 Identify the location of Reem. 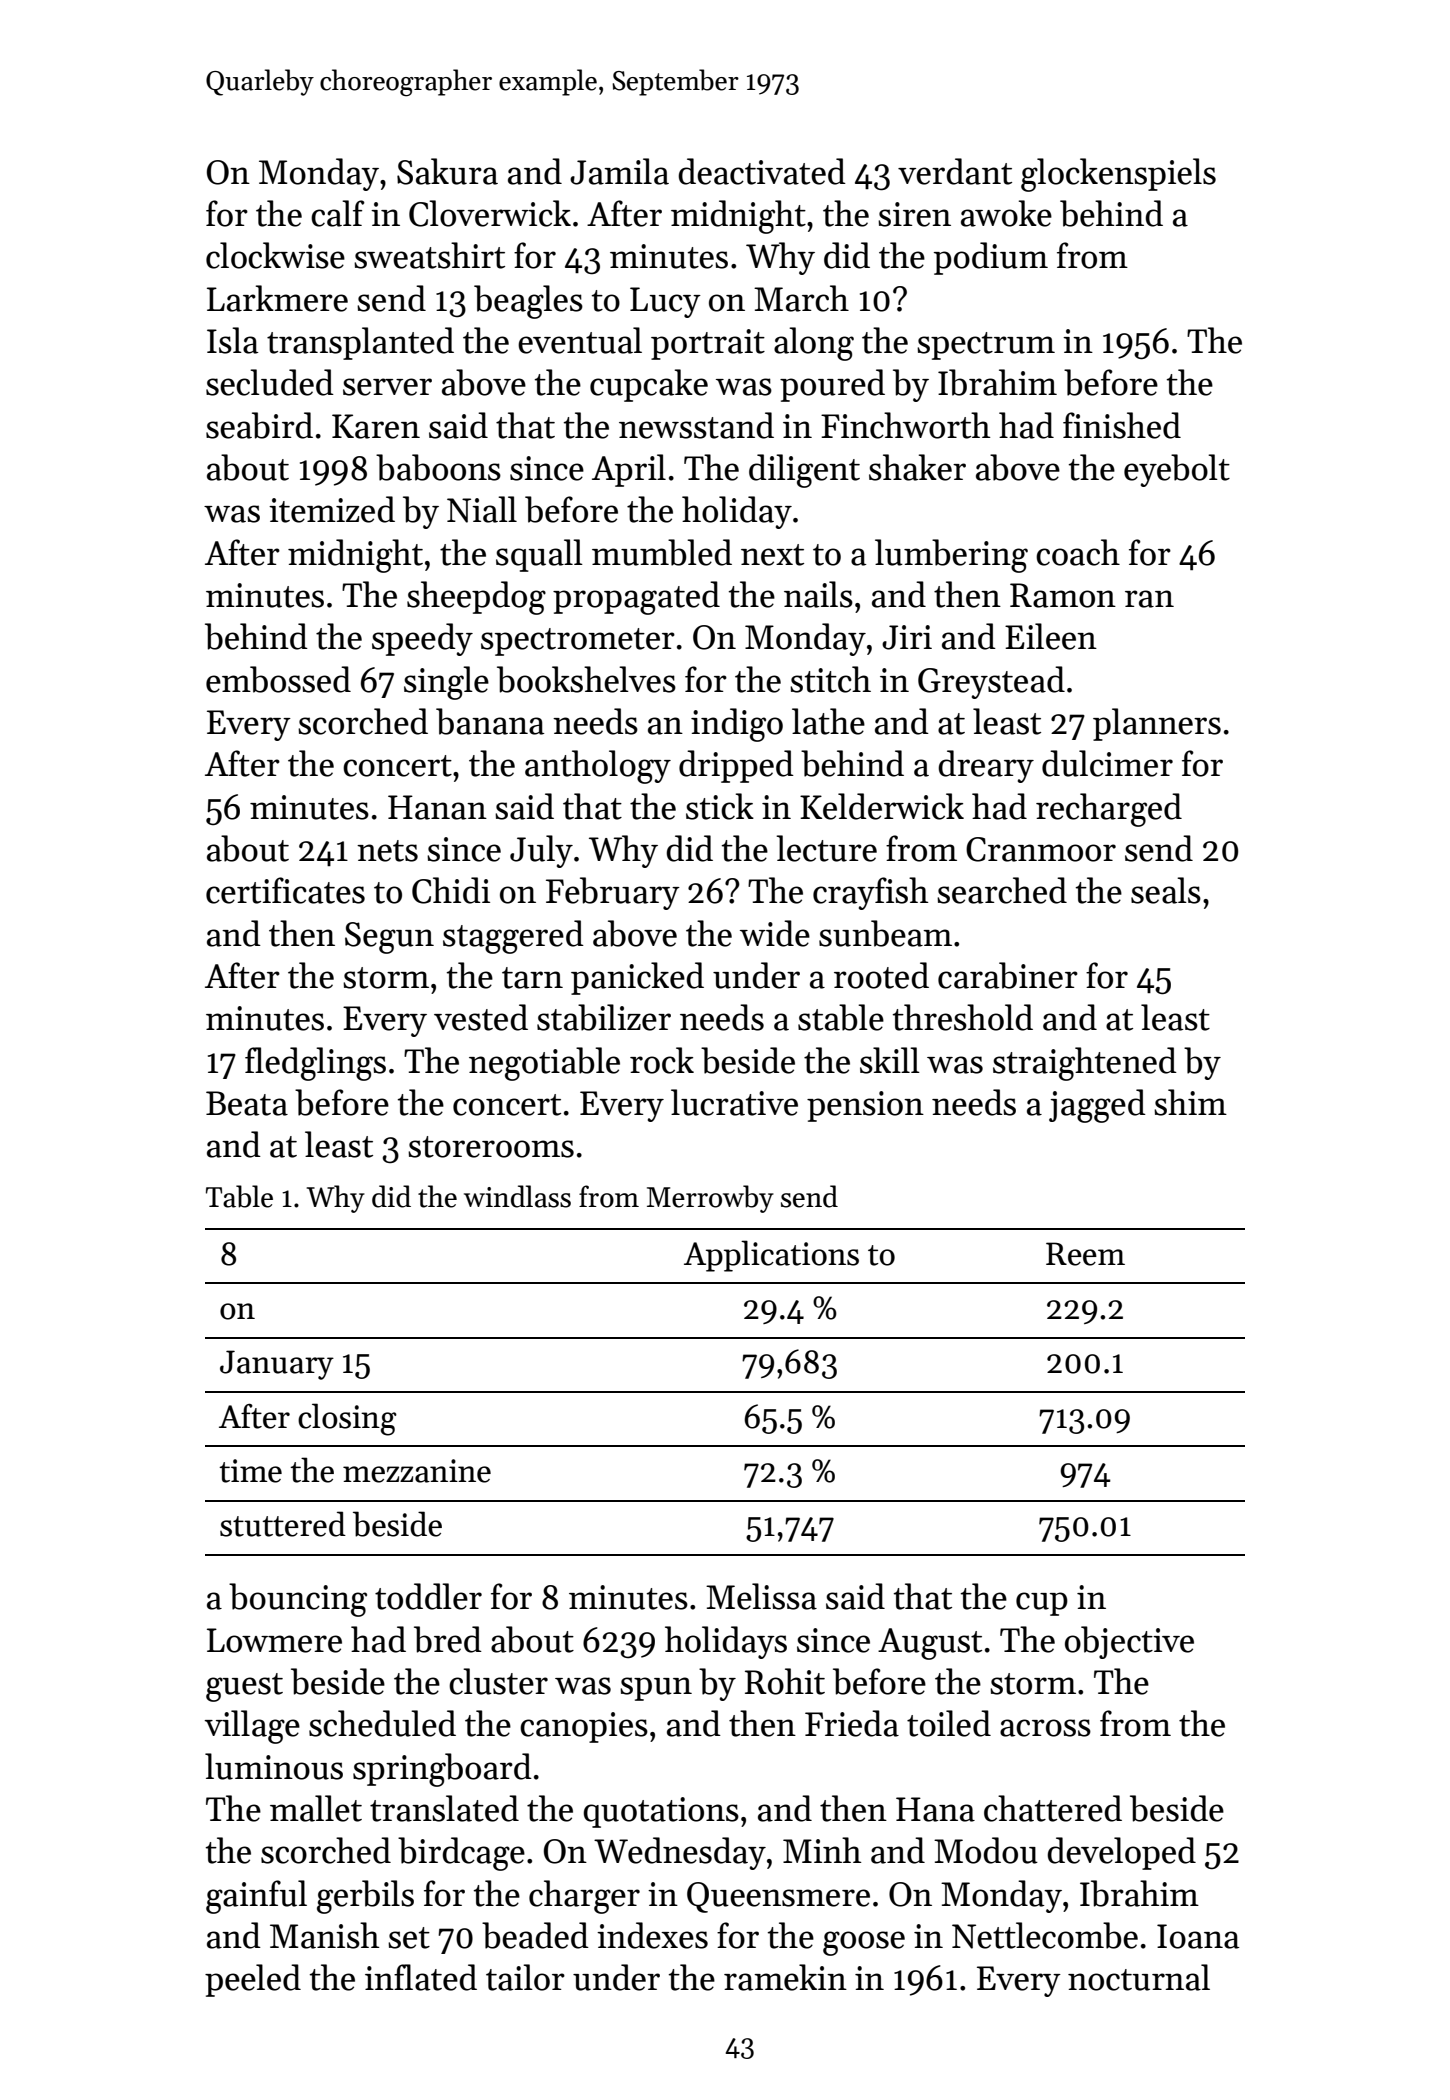
(1085, 1254).
